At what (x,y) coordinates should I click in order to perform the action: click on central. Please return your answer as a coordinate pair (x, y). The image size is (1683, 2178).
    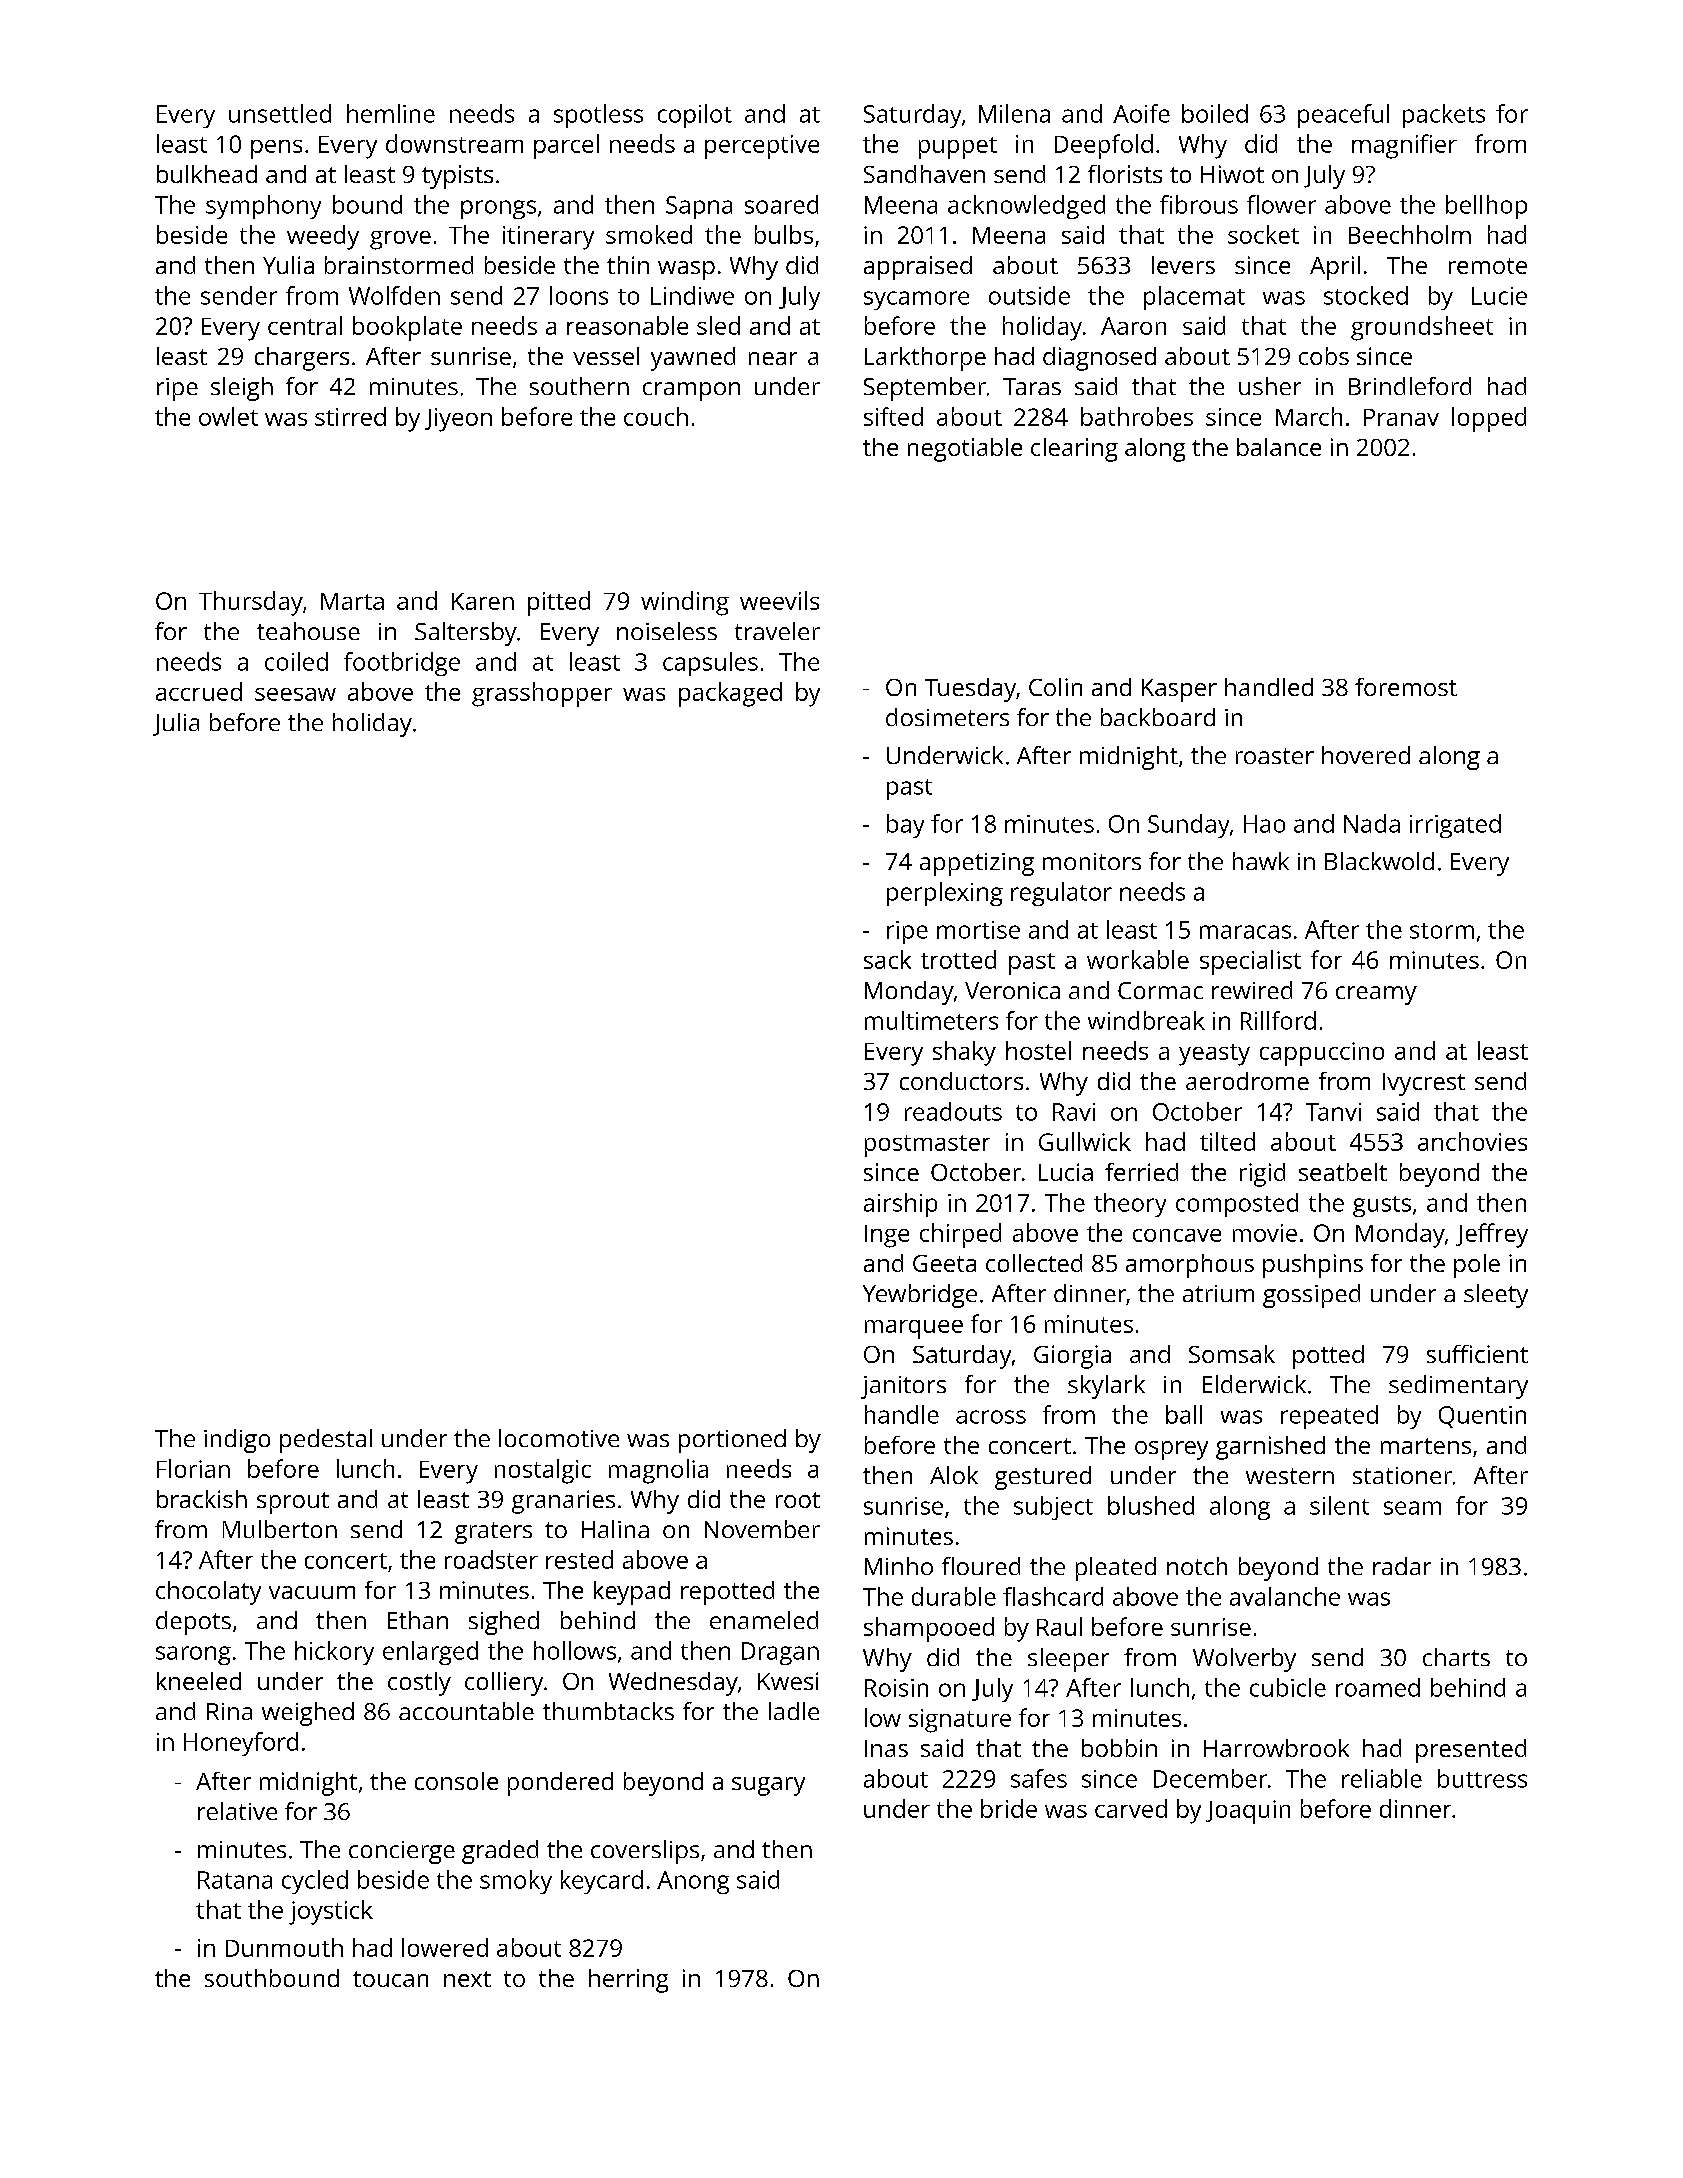
    Looking at the image, I should click on (305, 325).
